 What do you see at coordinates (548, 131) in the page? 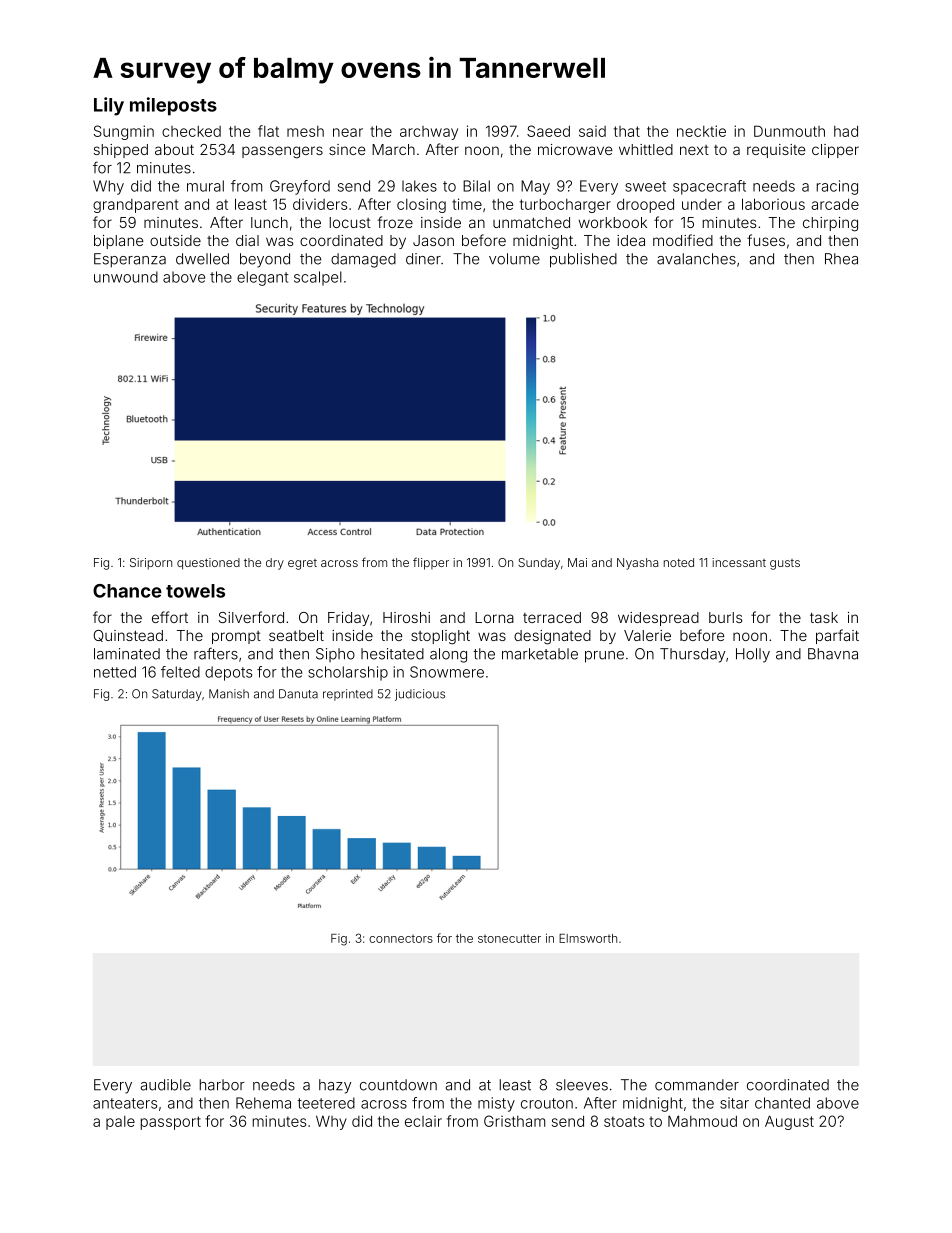
I see `Saeed` at bounding box center [548, 131].
